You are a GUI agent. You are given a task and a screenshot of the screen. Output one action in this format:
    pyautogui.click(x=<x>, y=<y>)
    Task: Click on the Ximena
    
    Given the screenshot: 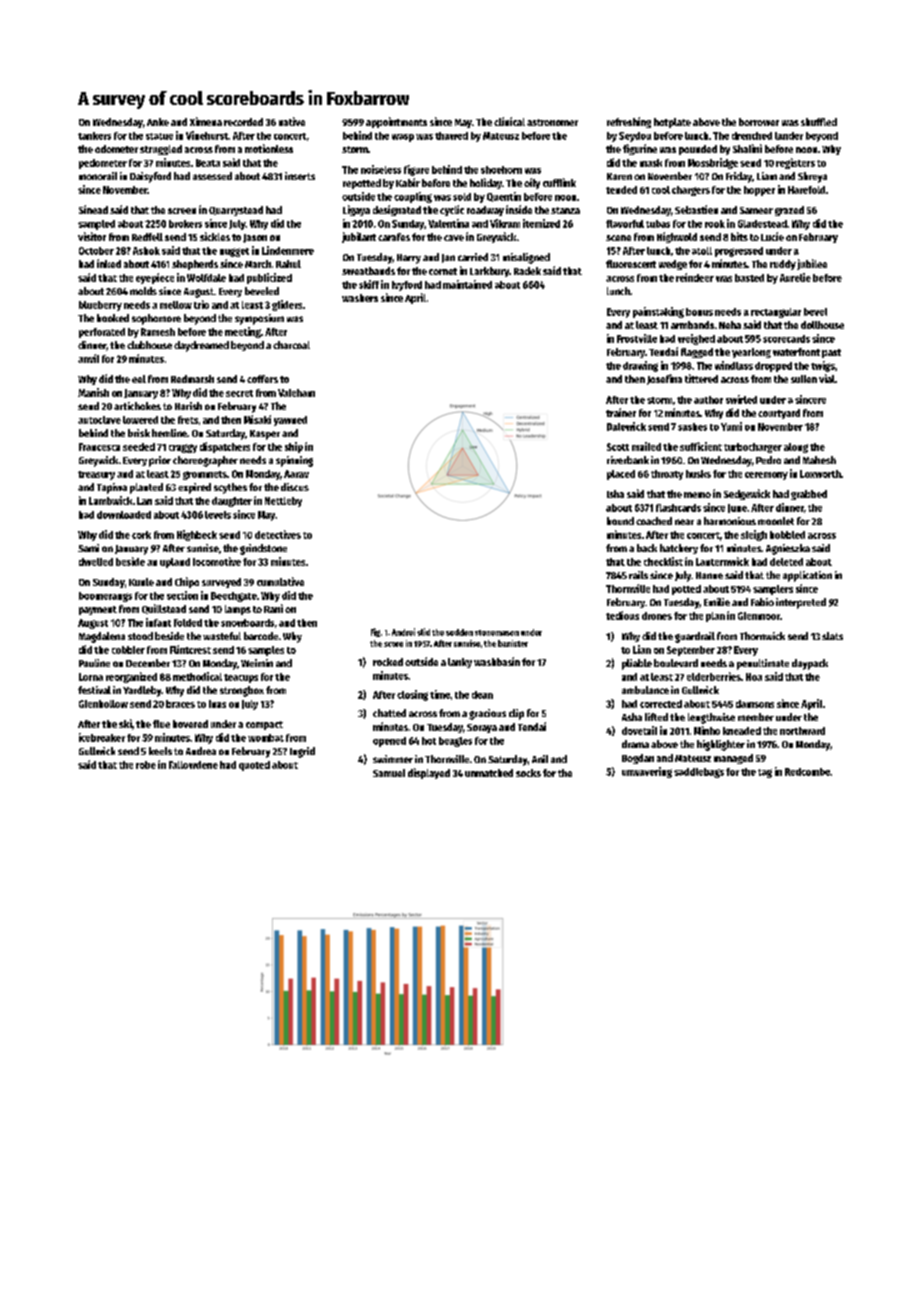 What is the action you would take?
    pyautogui.click(x=206, y=121)
